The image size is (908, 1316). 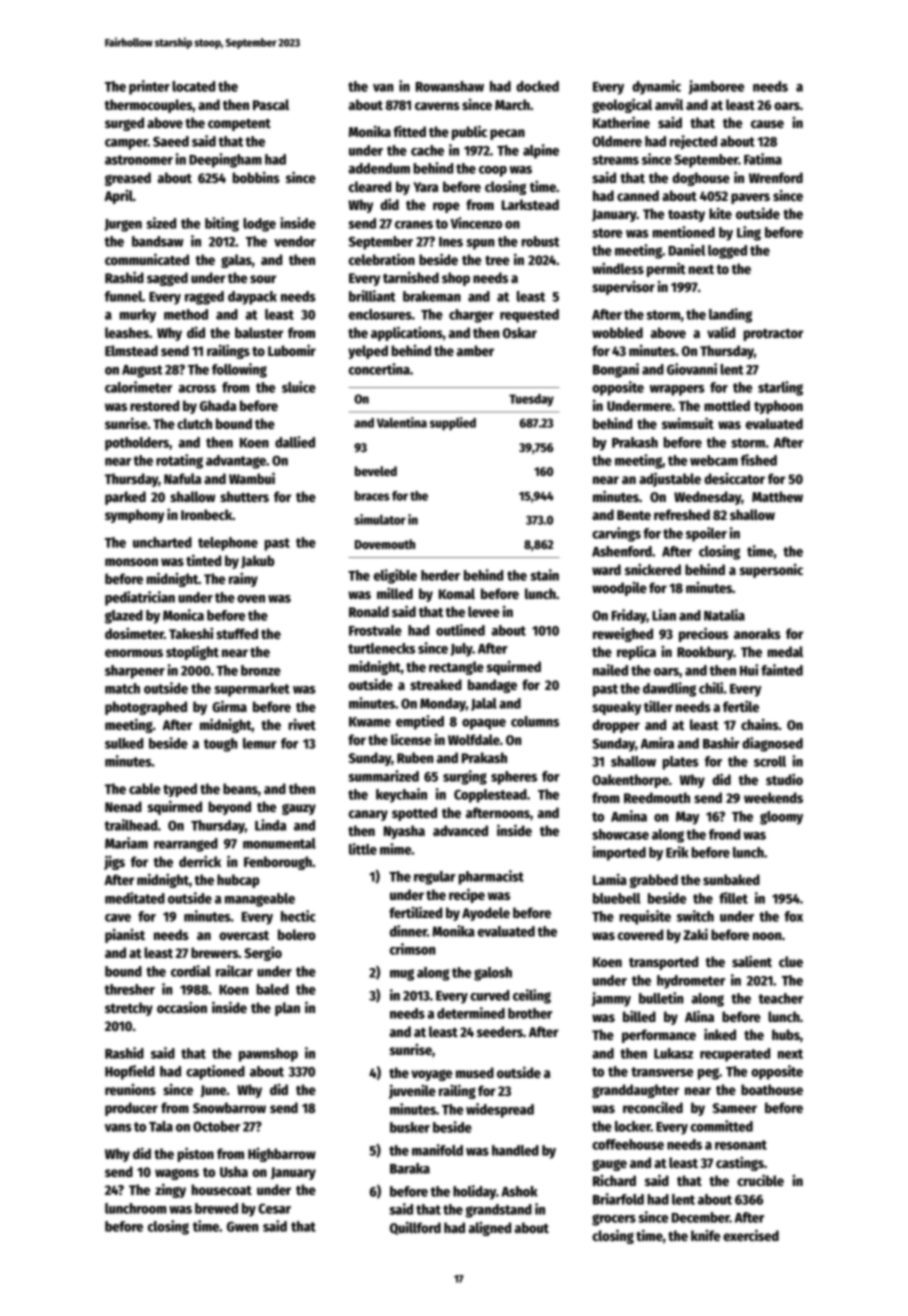 What do you see at coordinates (680, 763) in the document?
I see `plates` at bounding box center [680, 763].
